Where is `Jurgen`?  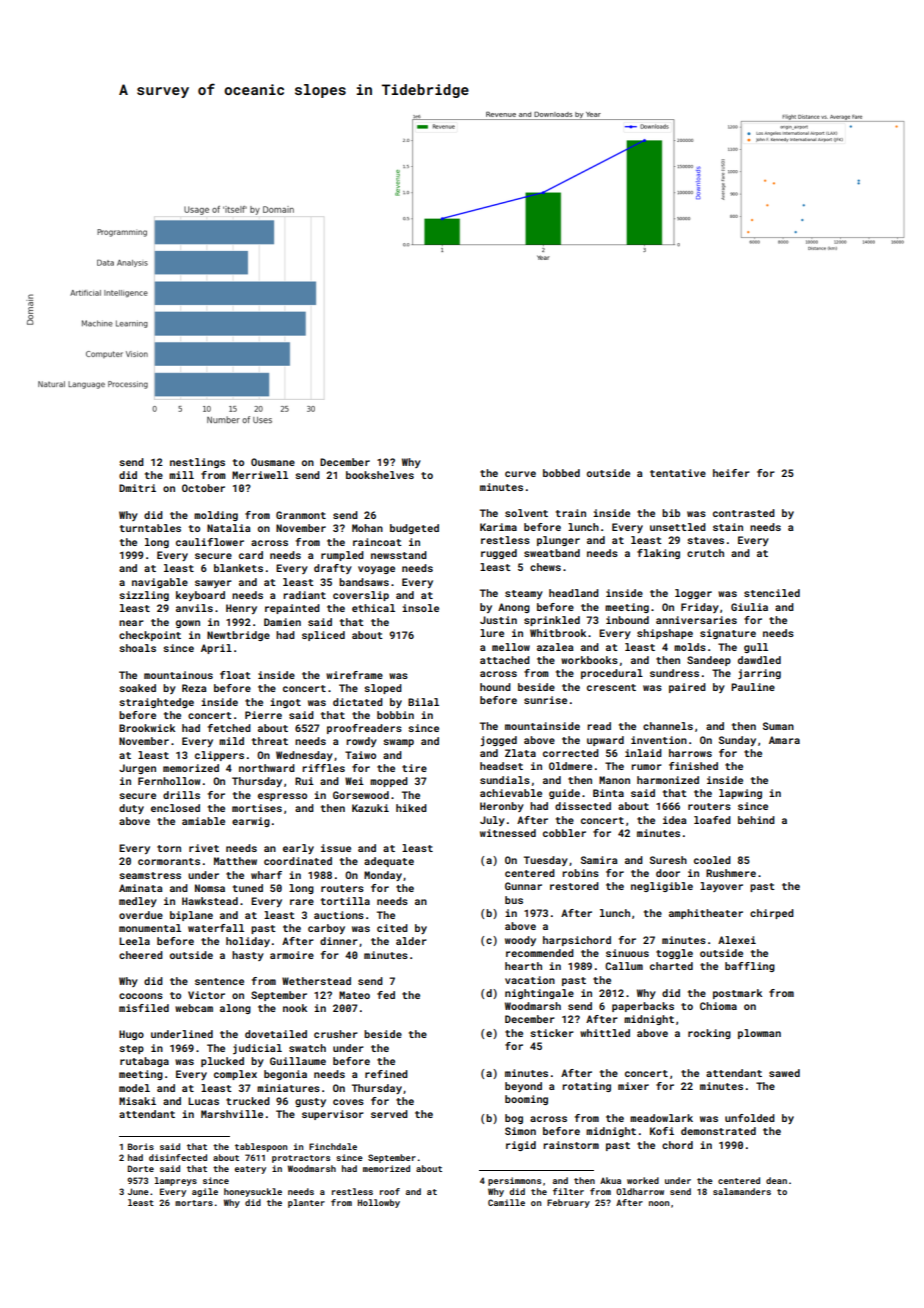 Jurgen is located at coordinates (137, 769).
